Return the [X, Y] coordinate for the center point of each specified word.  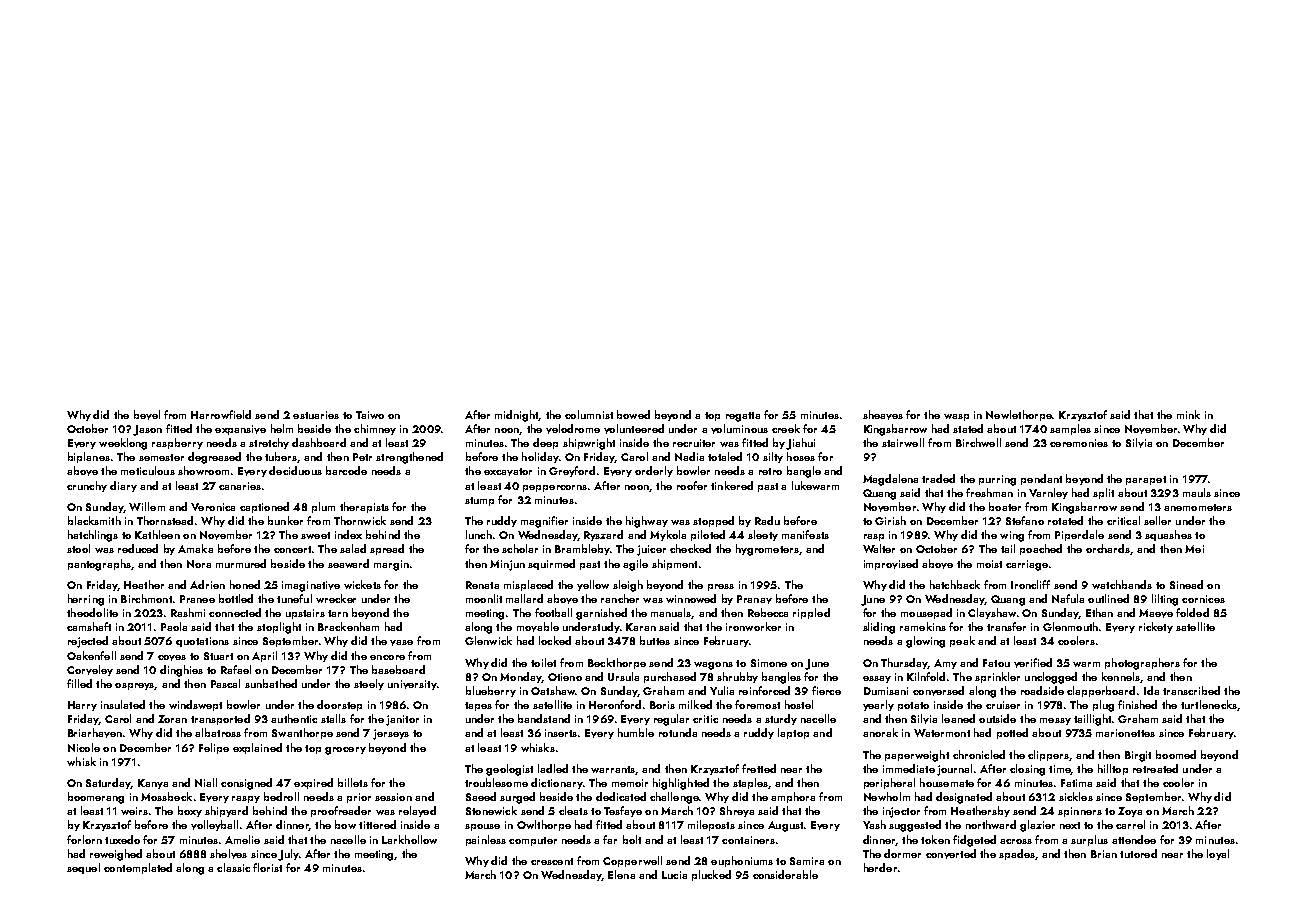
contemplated [138, 868]
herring [86, 600]
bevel [147, 415]
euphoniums [742, 861]
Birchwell [978, 442]
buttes [655, 640]
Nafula [1068, 598]
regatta [743, 417]
